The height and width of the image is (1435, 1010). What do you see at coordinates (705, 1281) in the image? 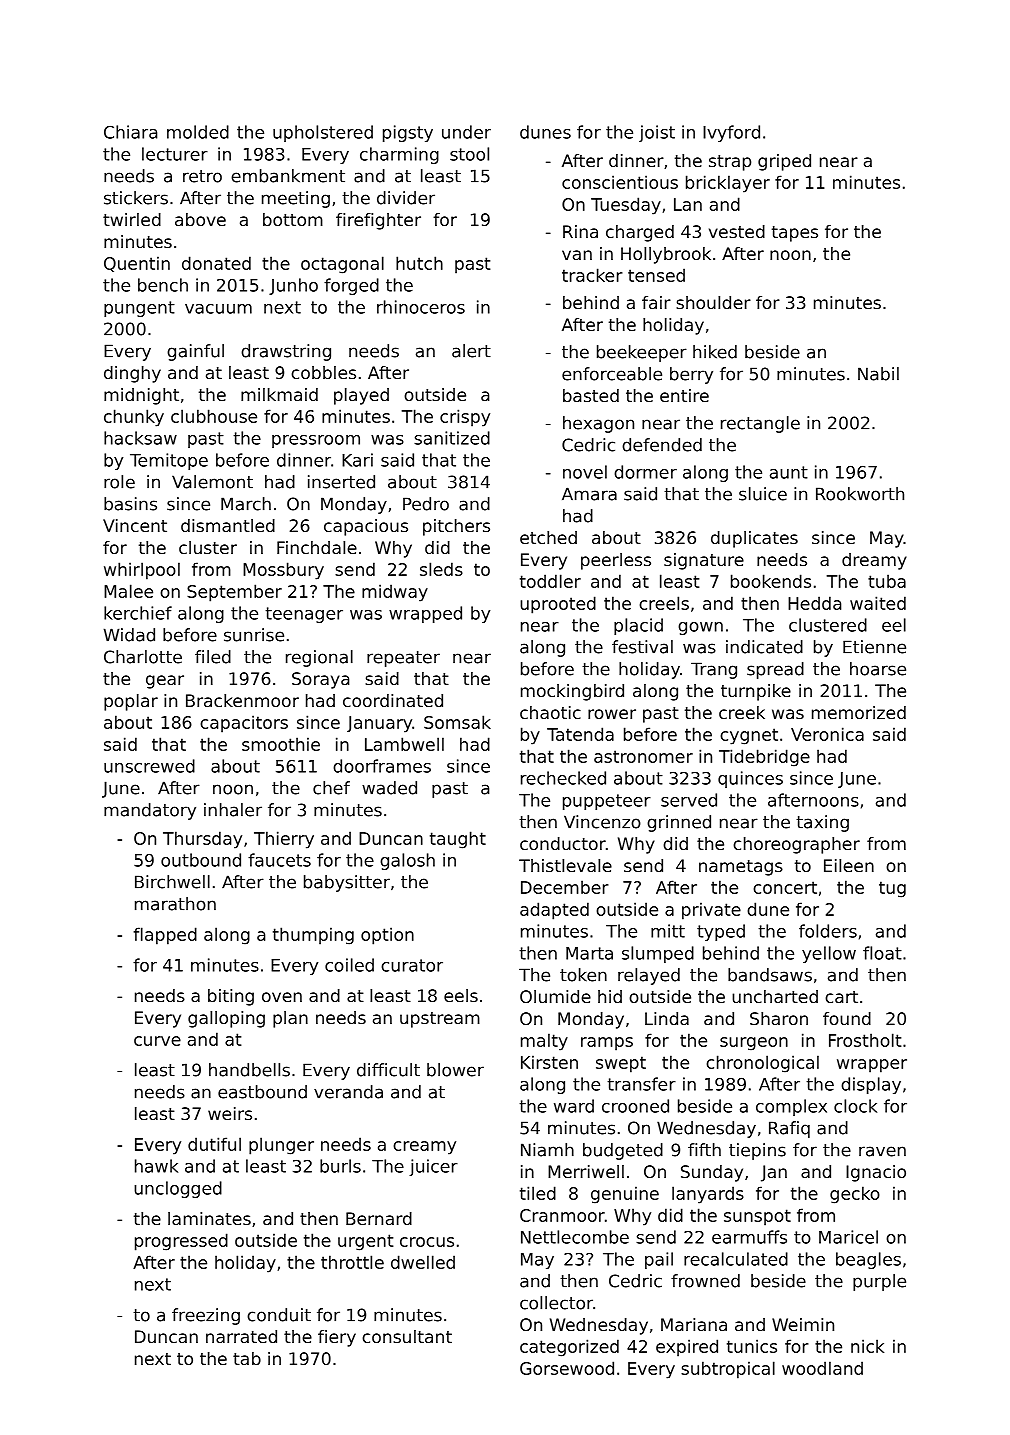
I see `frowned` at bounding box center [705, 1281].
